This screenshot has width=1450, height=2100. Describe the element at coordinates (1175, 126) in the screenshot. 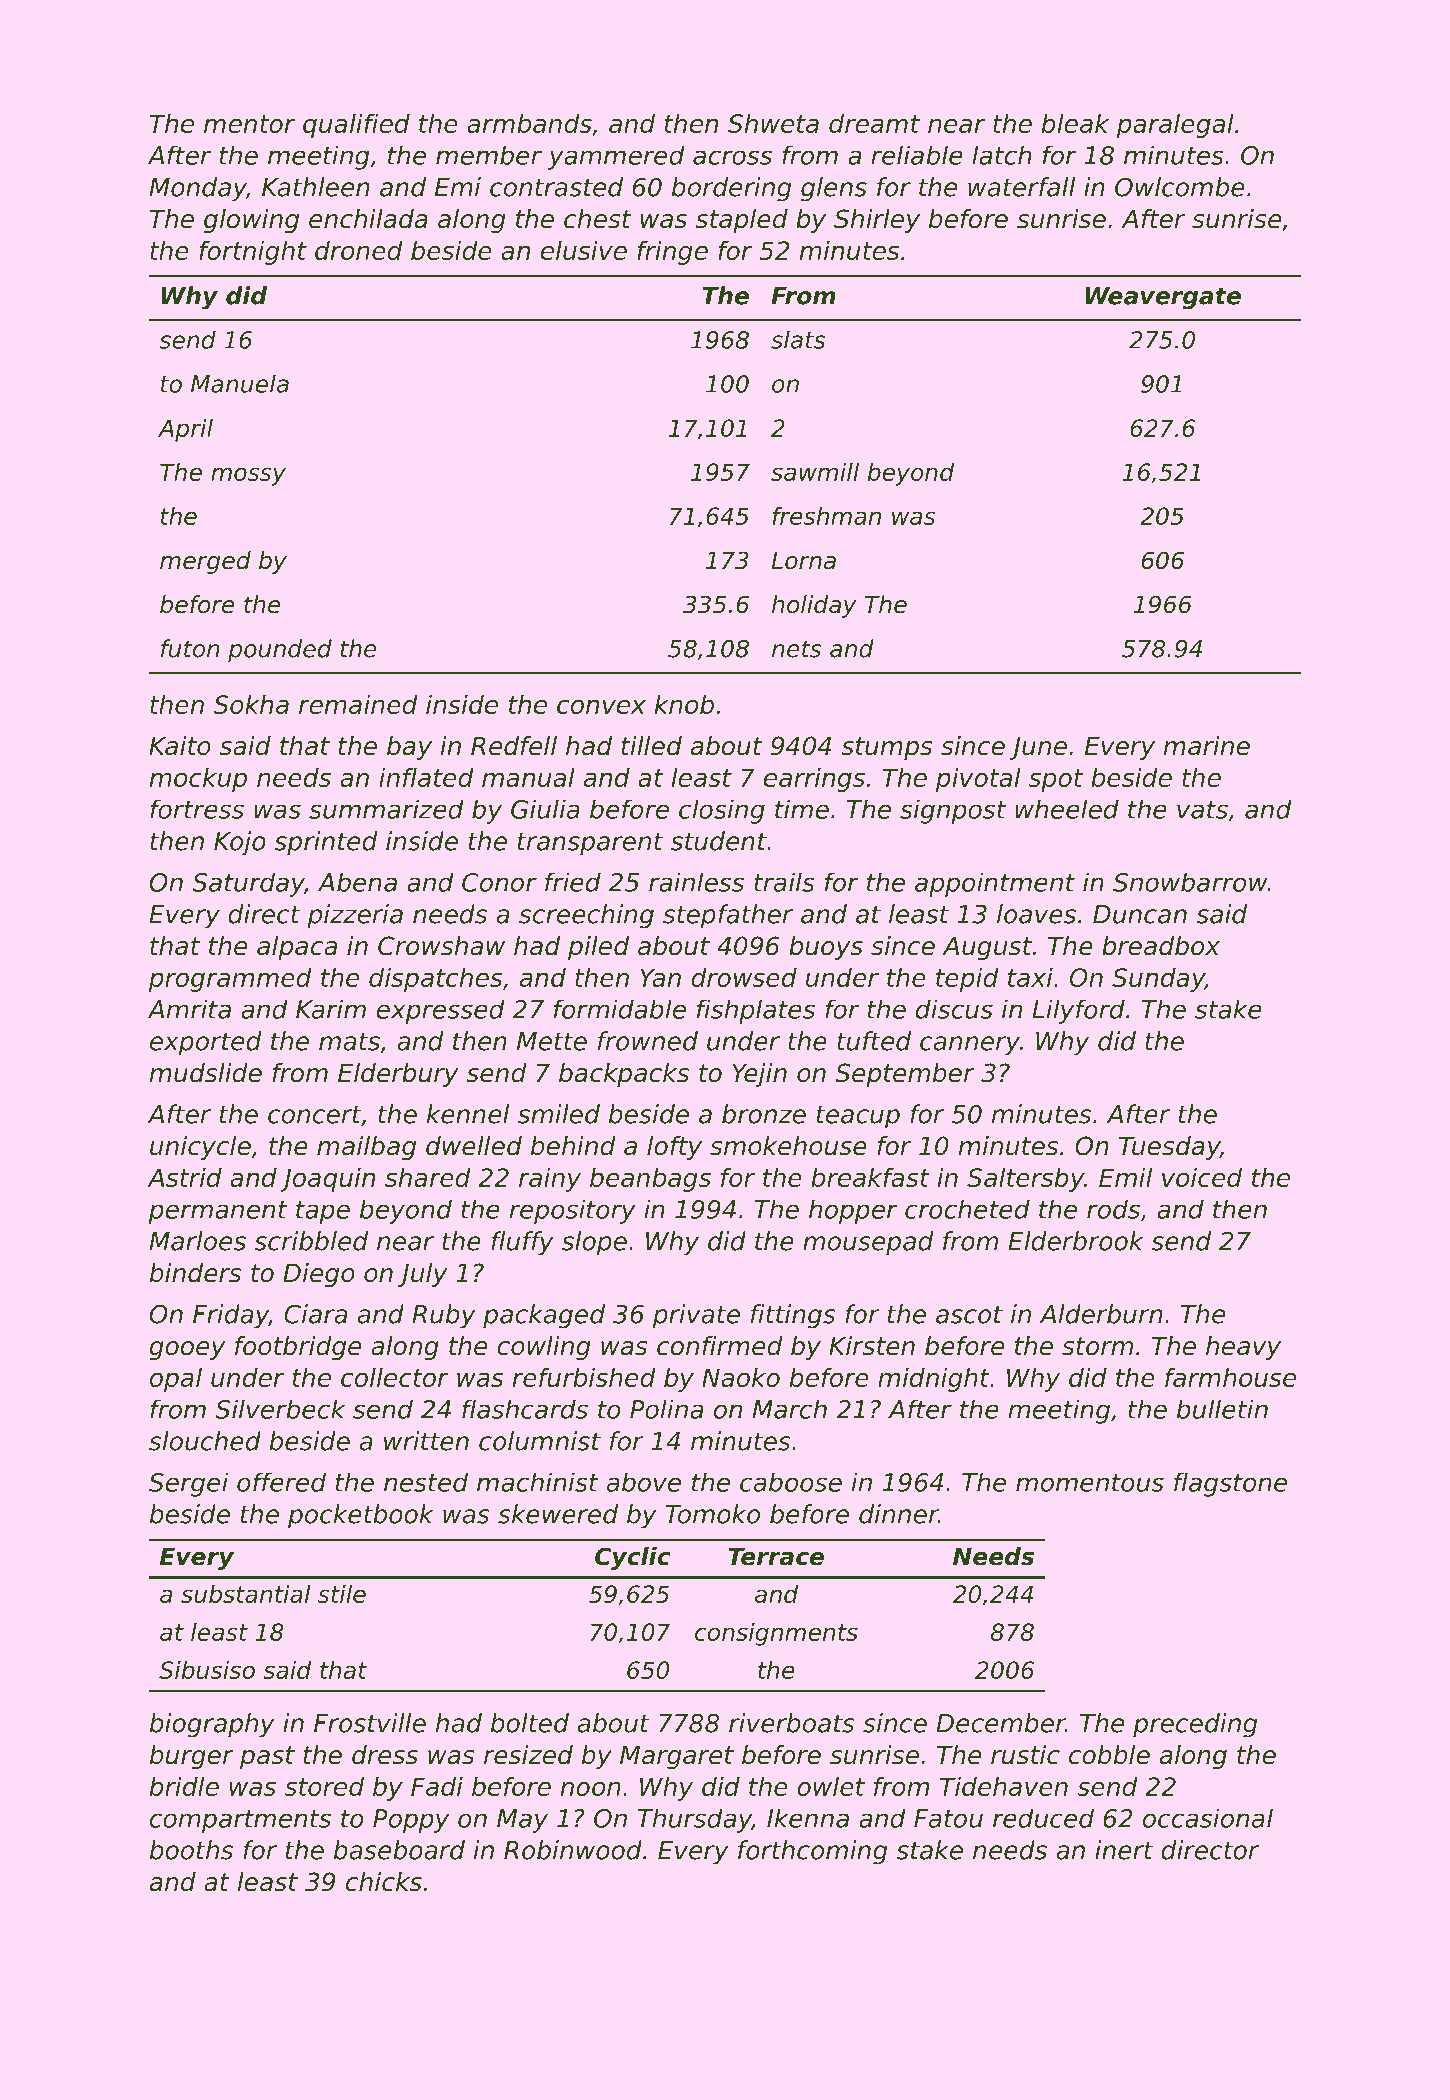

I see `paralegal` at that location.
